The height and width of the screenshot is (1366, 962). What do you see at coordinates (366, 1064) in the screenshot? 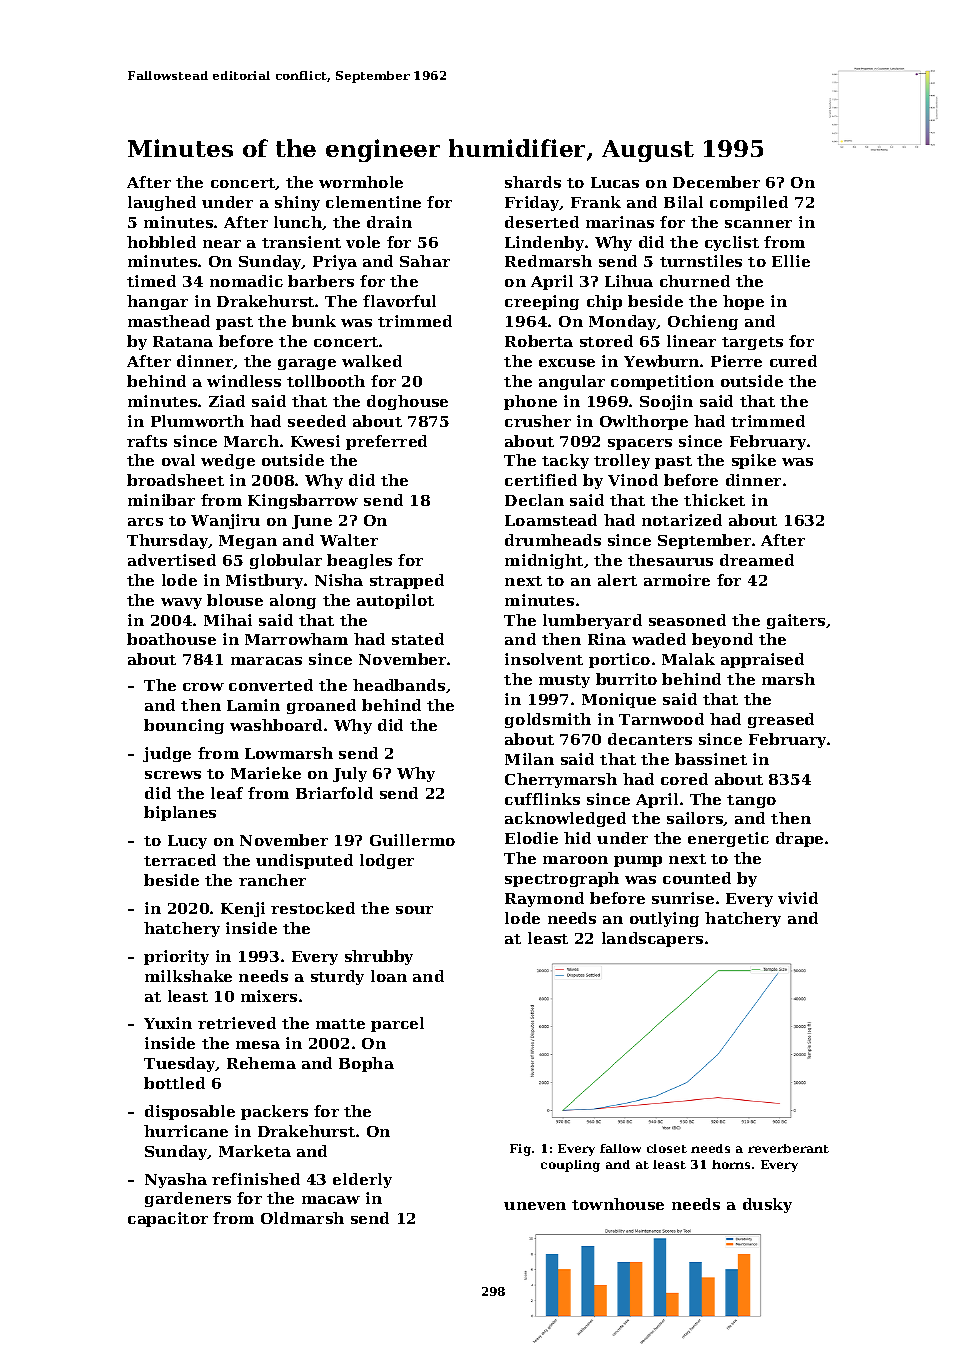
I see `Bopha` at bounding box center [366, 1064].
